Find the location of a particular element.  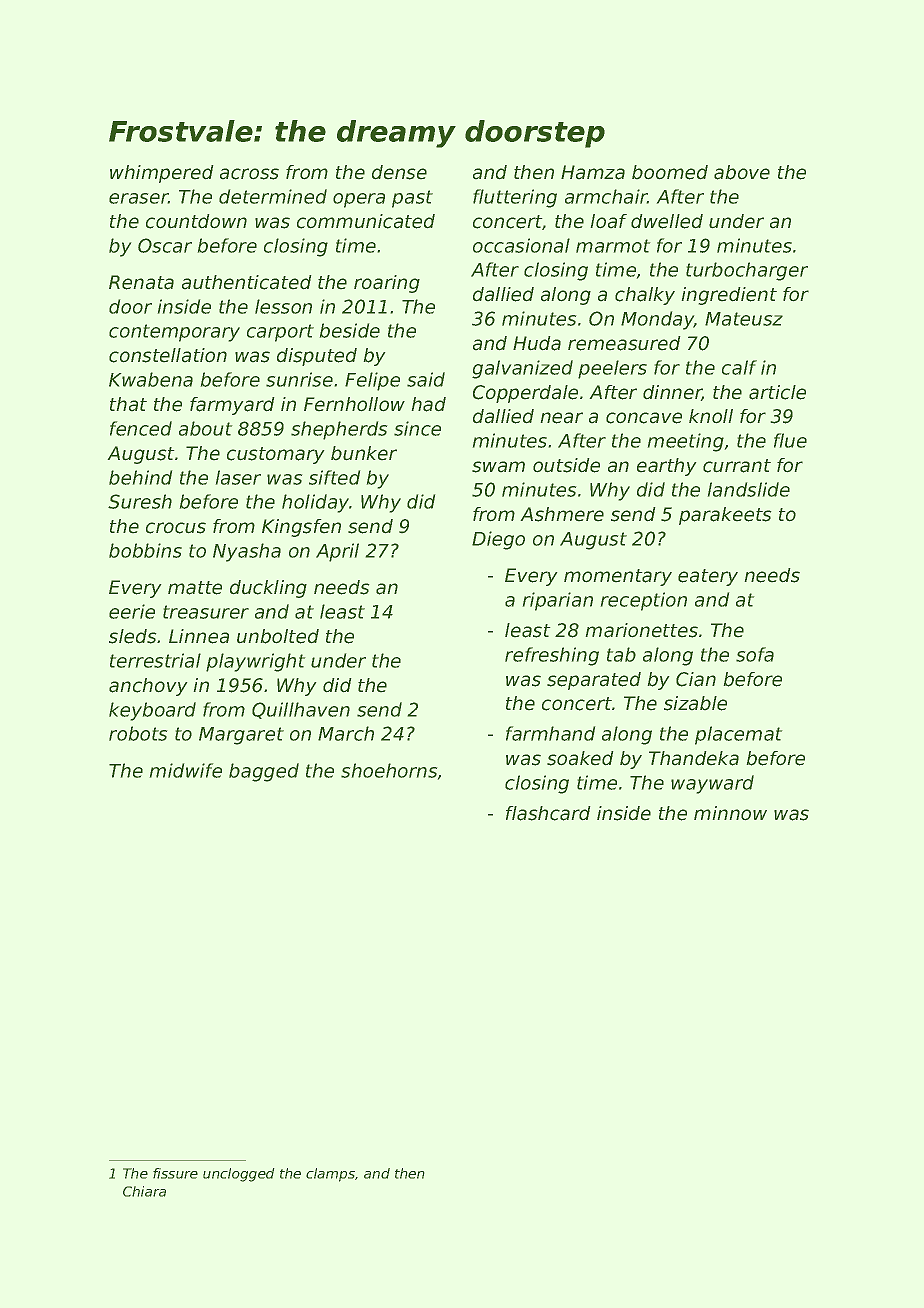

flue is located at coordinates (790, 440).
